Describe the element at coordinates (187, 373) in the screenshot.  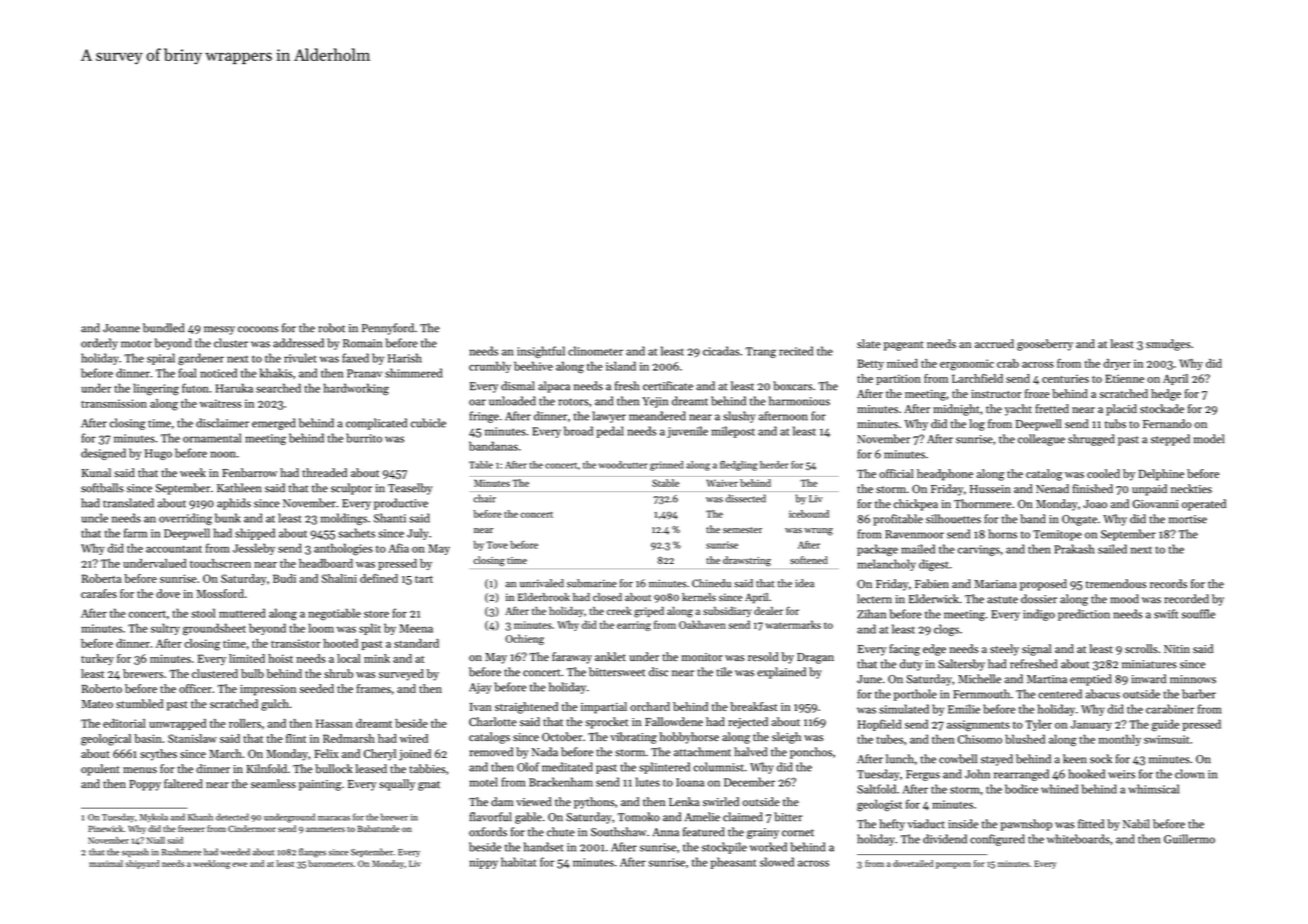
I see `foal` at that location.
